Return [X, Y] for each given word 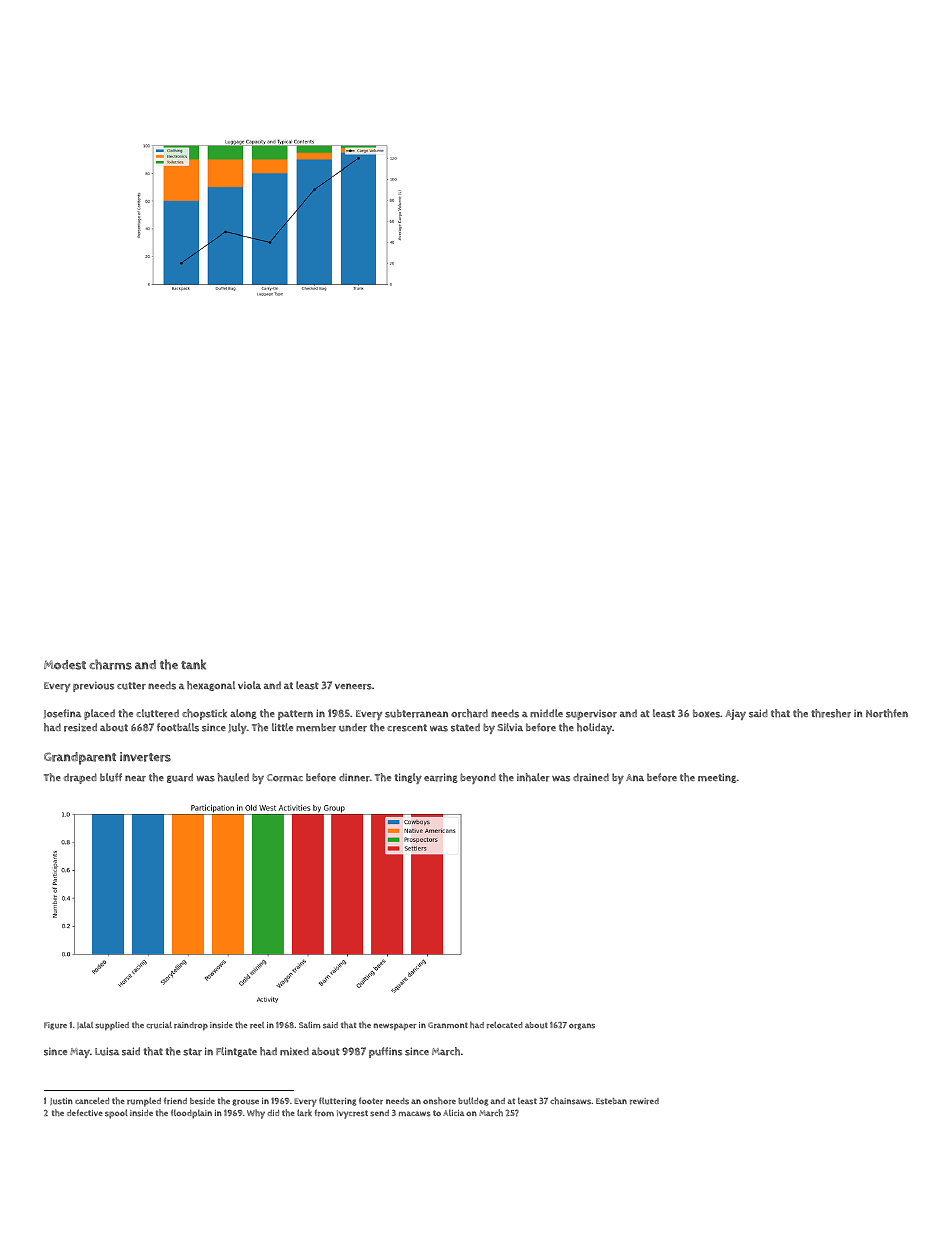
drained [591, 777]
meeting [717, 778]
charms [110, 664]
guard [180, 778]
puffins [385, 1052]
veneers [353, 686]
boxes [706, 713]
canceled [92, 1100]
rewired [644, 1101]
